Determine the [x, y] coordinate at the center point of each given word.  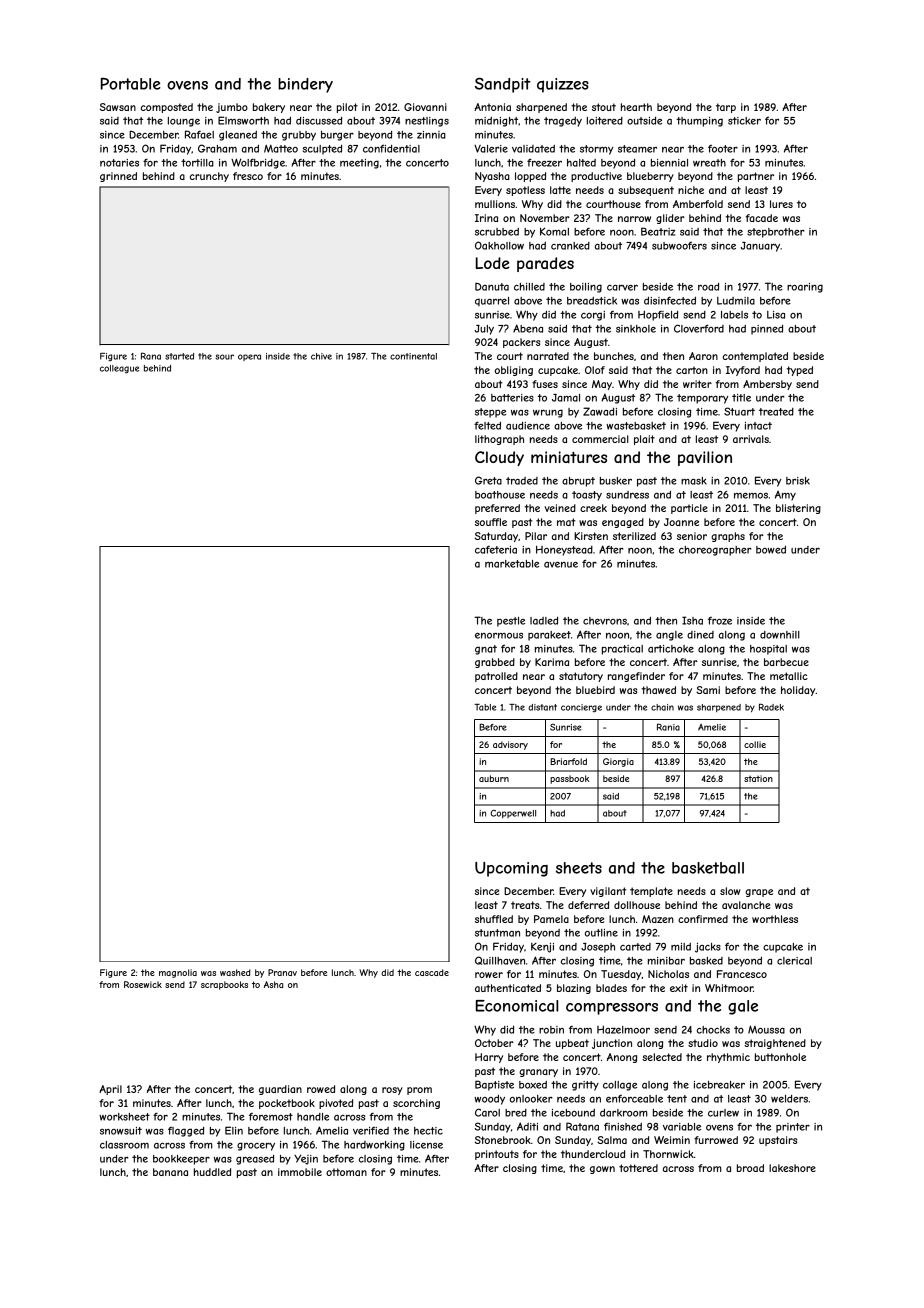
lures [781, 204]
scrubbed [497, 232]
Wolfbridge [258, 163]
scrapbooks [224, 985]
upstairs [778, 1141]
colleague [119, 369]
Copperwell [513, 814]
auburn [494, 778]
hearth [636, 107]
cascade [432, 972]
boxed [533, 1085]
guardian [280, 1090]
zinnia [431, 135]
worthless [775, 919]
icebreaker [719, 1085]
